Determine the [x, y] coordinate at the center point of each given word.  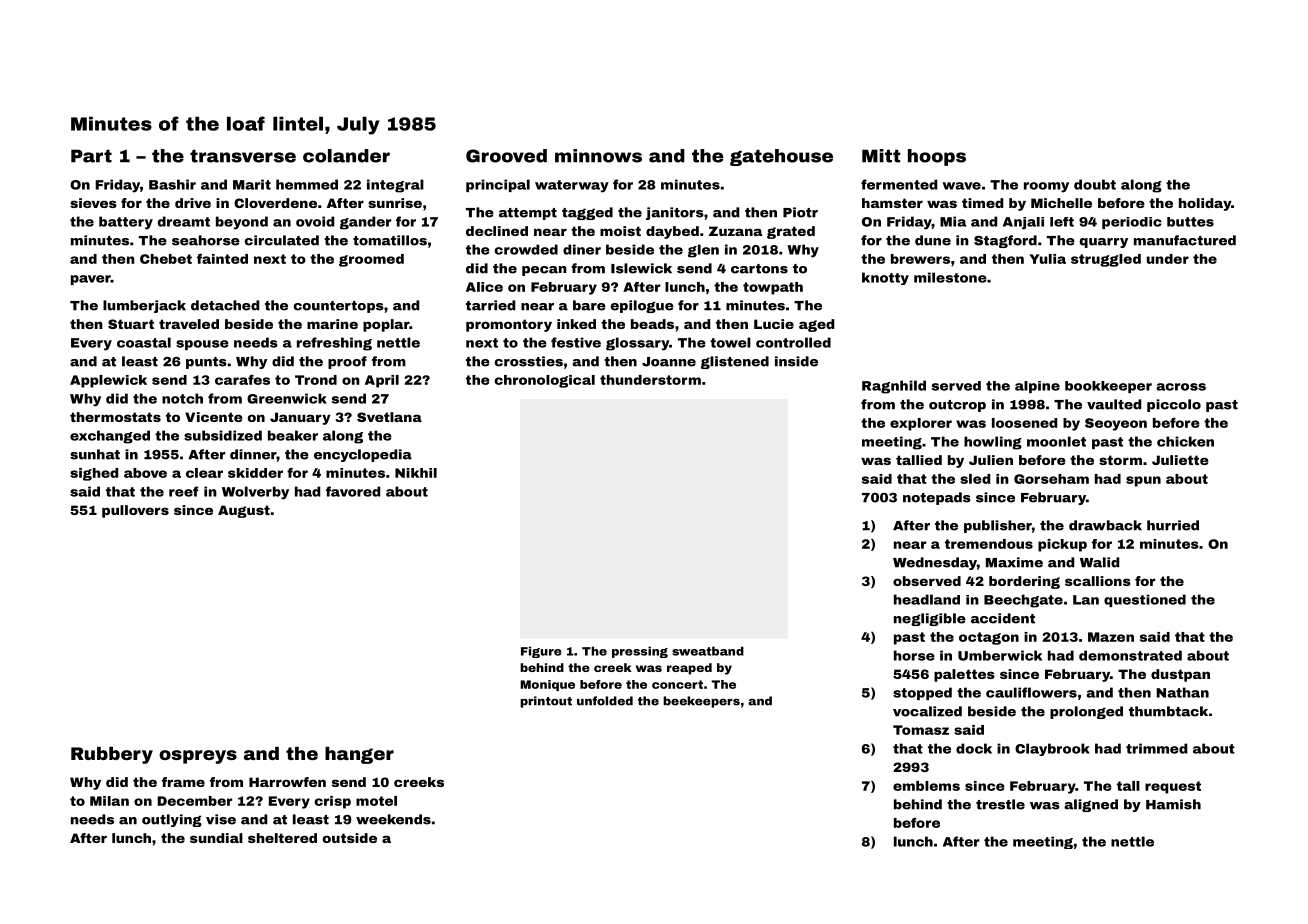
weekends [393, 819]
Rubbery [112, 755]
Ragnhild [894, 387]
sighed [94, 474]
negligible [930, 619]
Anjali [1023, 223]
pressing [640, 652]
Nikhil [416, 473]
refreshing [334, 344]
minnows [598, 156]
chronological [545, 381]
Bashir [172, 184]
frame [183, 782]
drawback [1105, 525]
